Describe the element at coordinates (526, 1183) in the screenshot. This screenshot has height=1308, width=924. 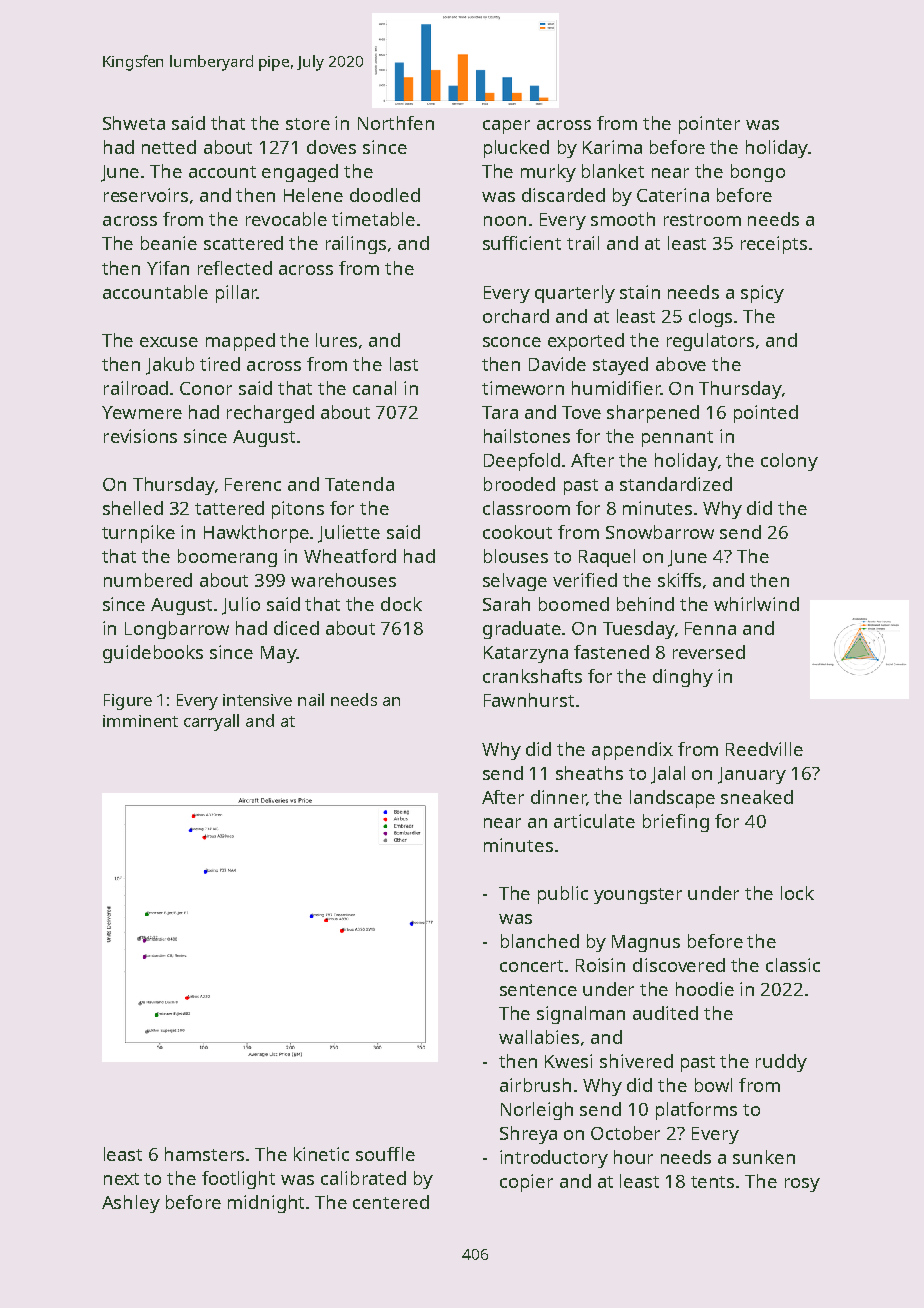
I see `copier` at that location.
